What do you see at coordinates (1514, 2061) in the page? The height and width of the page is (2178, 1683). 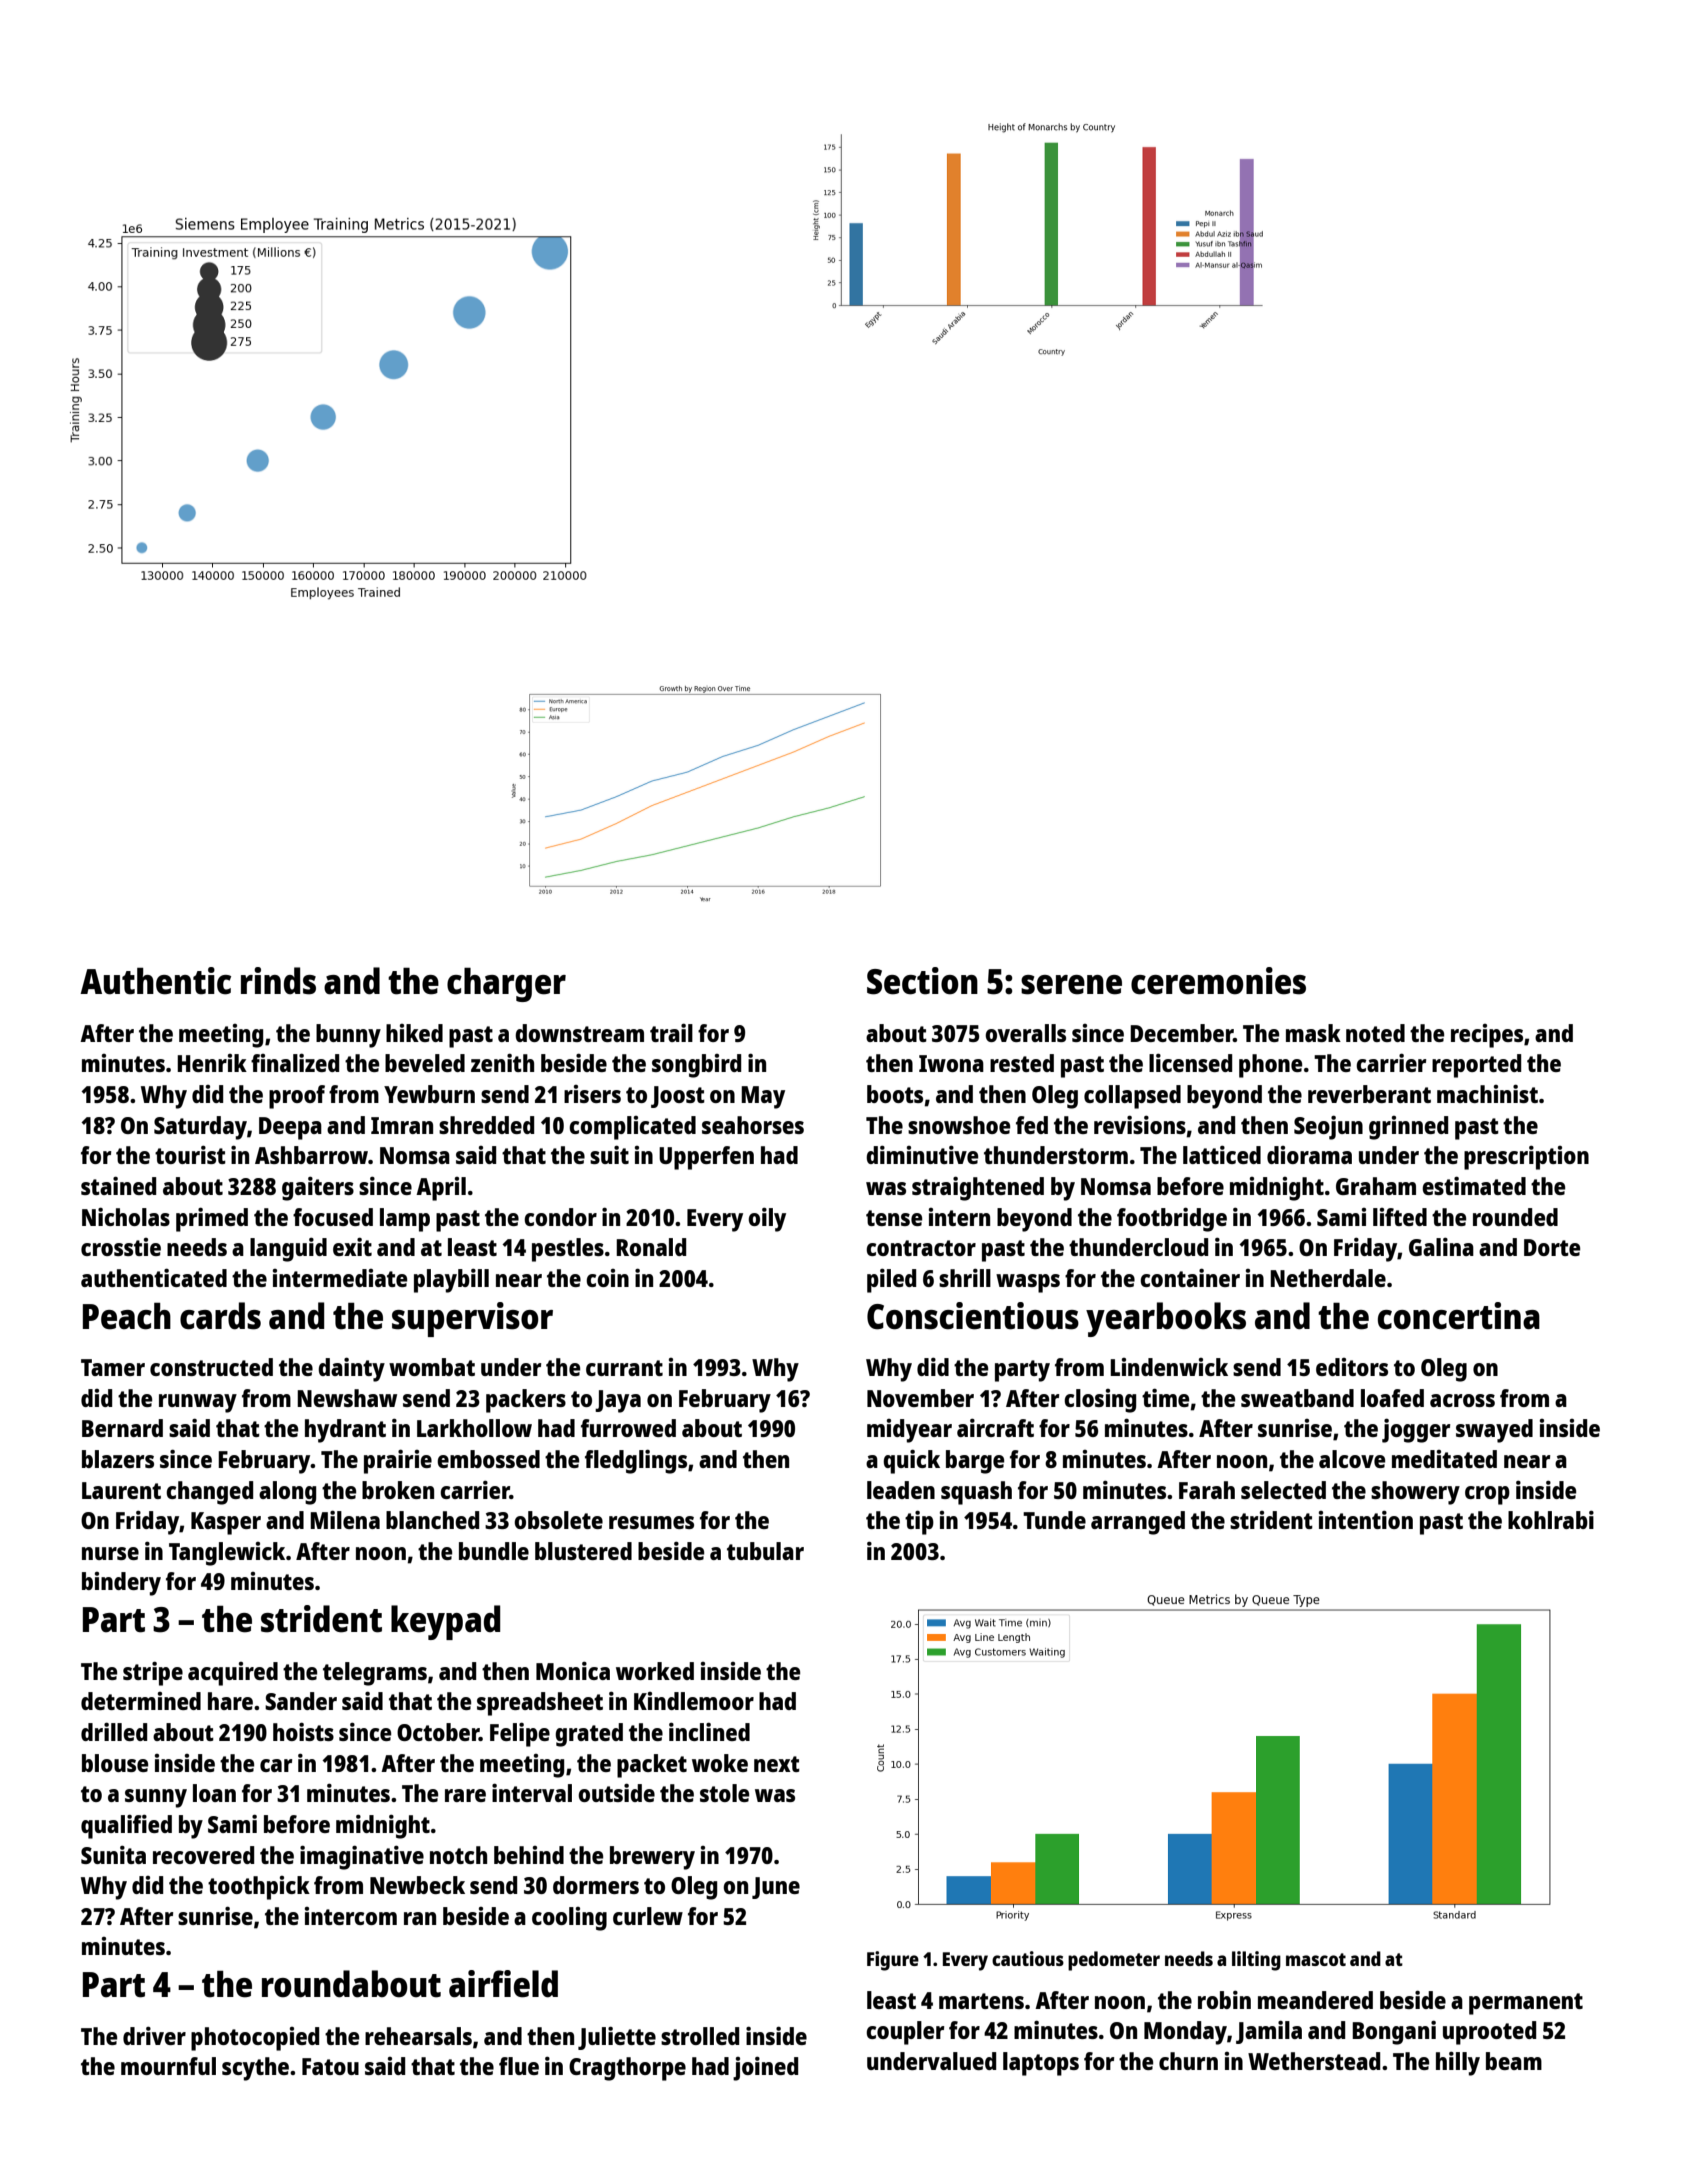 I see `beam` at bounding box center [1514, 2061].
